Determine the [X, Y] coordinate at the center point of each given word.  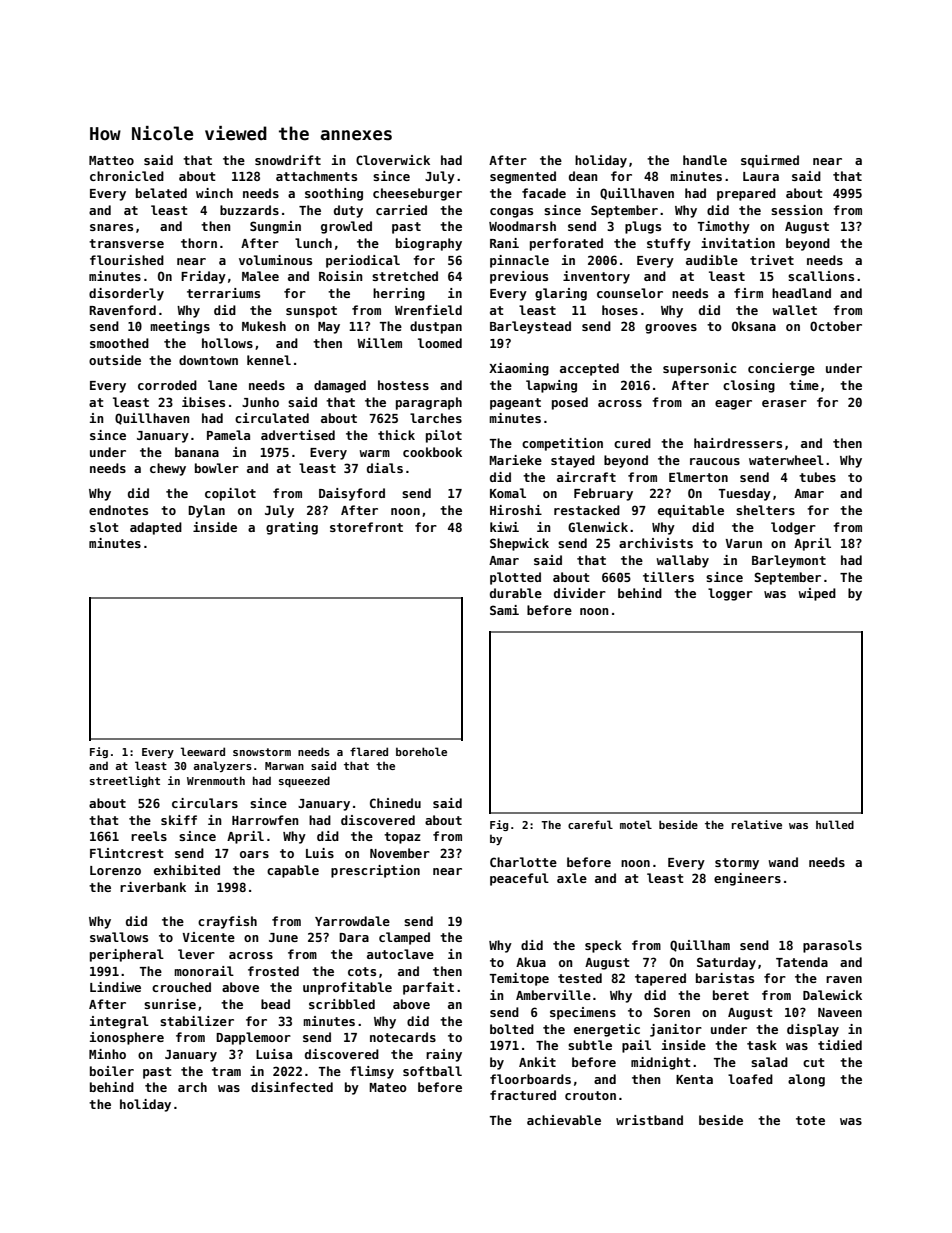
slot [104, 527]
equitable [691, 511]
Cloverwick [393, 160]
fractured [523, 1095]
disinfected [292, 1087]
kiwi [504, 527]
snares [111, 227]
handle [705, 160]
